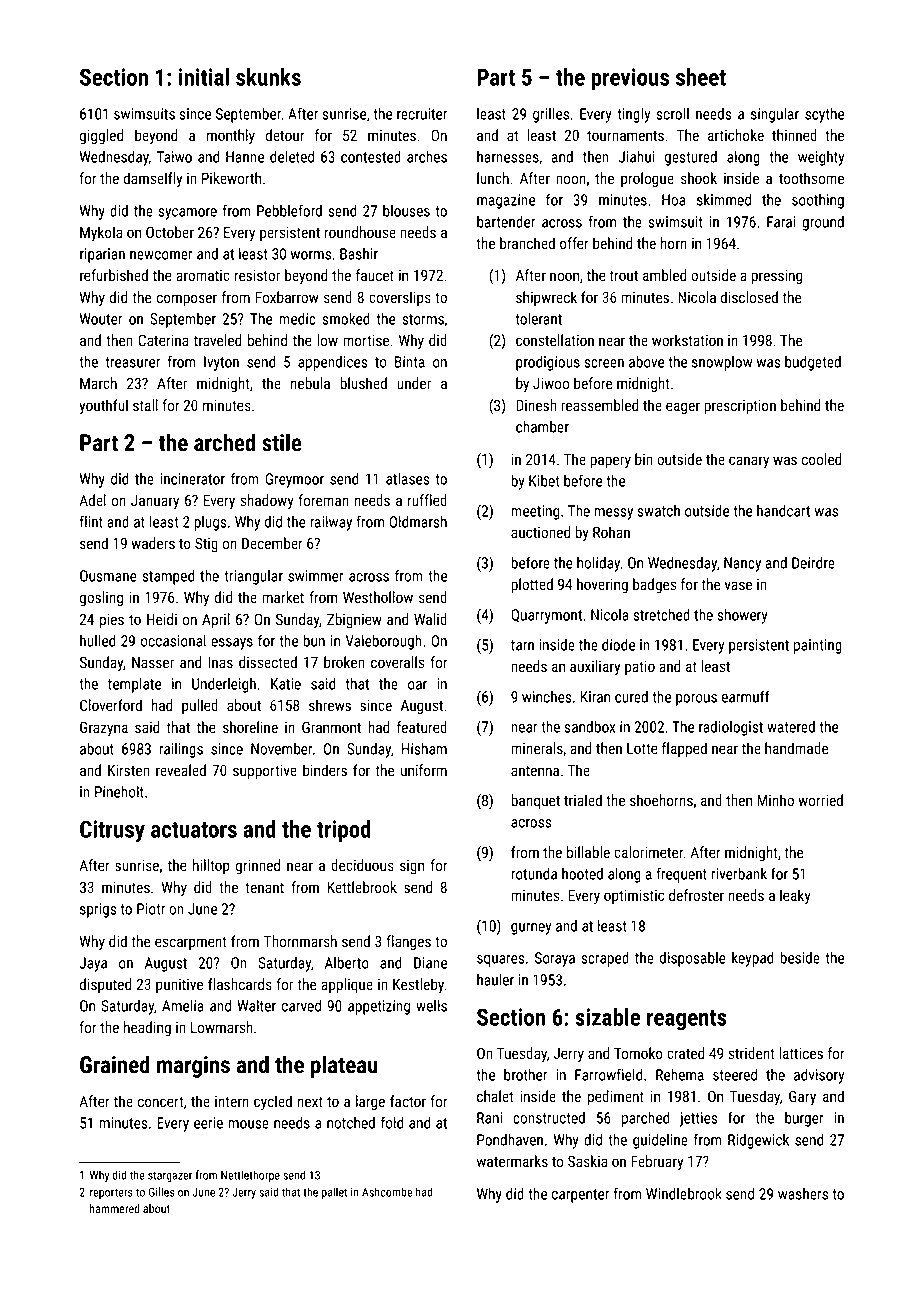 This document has height=1308, width=924. Describe the element at coordinates (194, 830) in the document. I see `actuators` at that location.
